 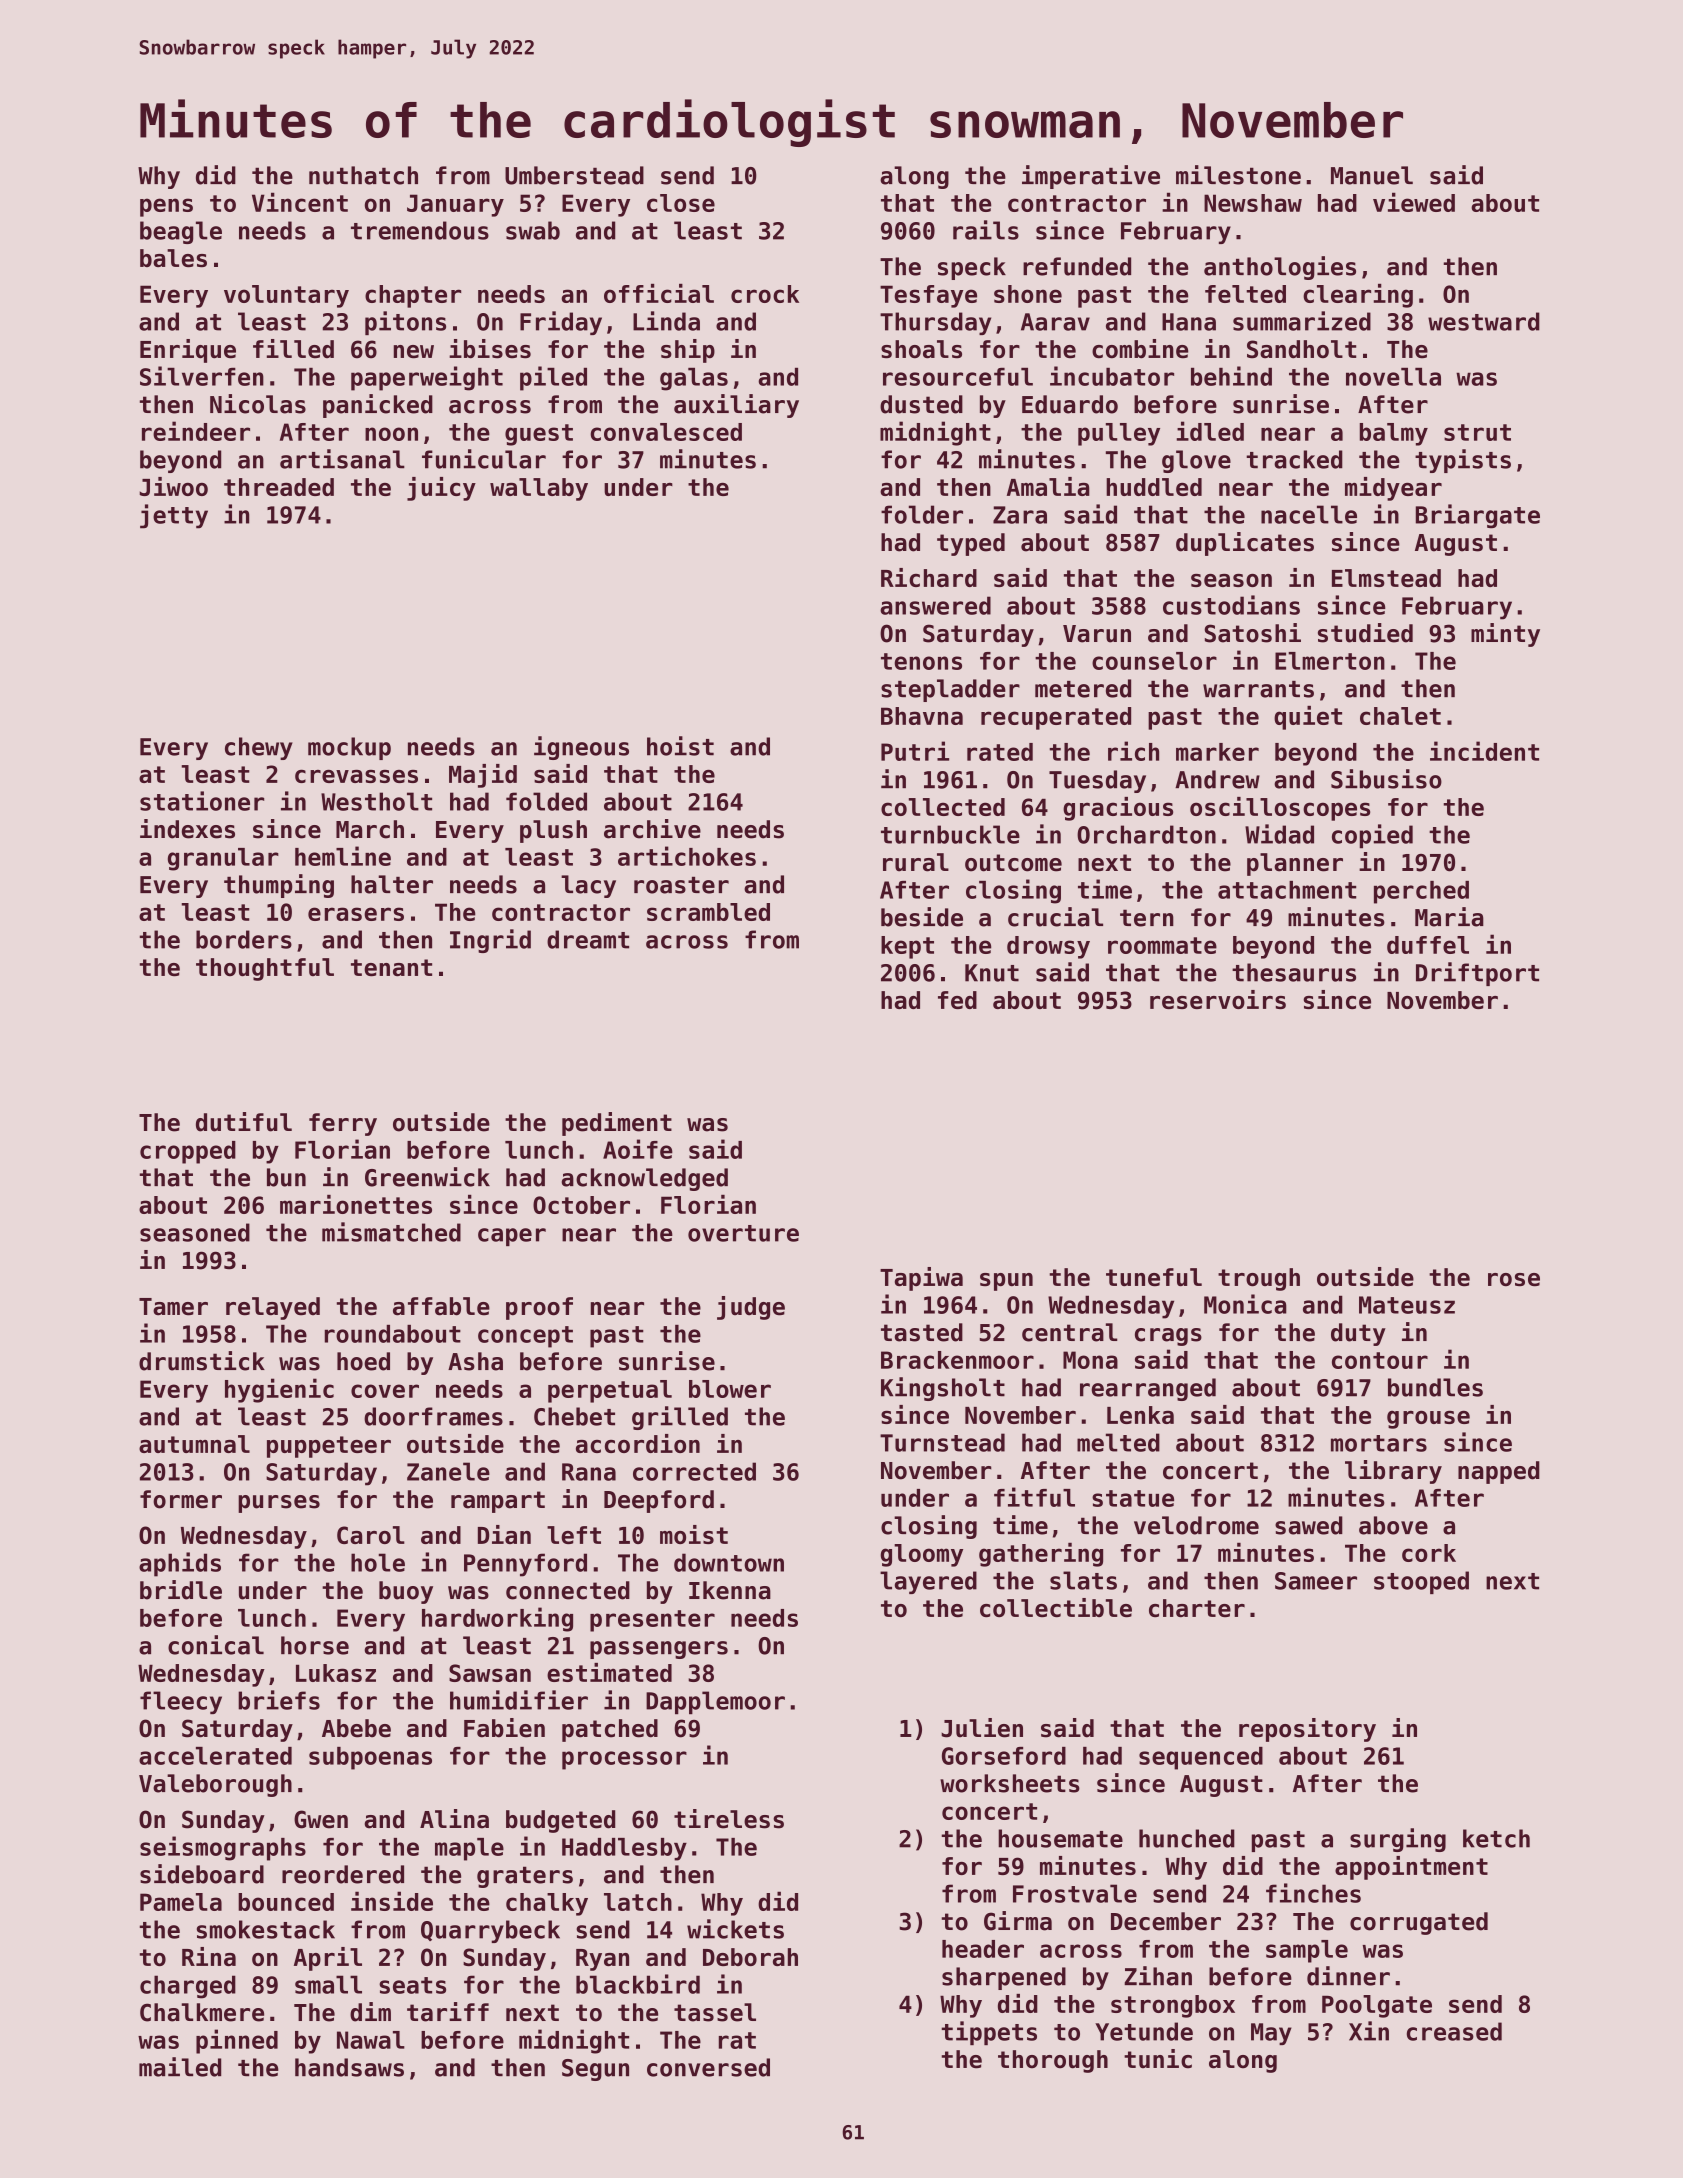 What do you see at coordinates (455, 205) in the image?
I see `January` at bounding box center [455, 205].
